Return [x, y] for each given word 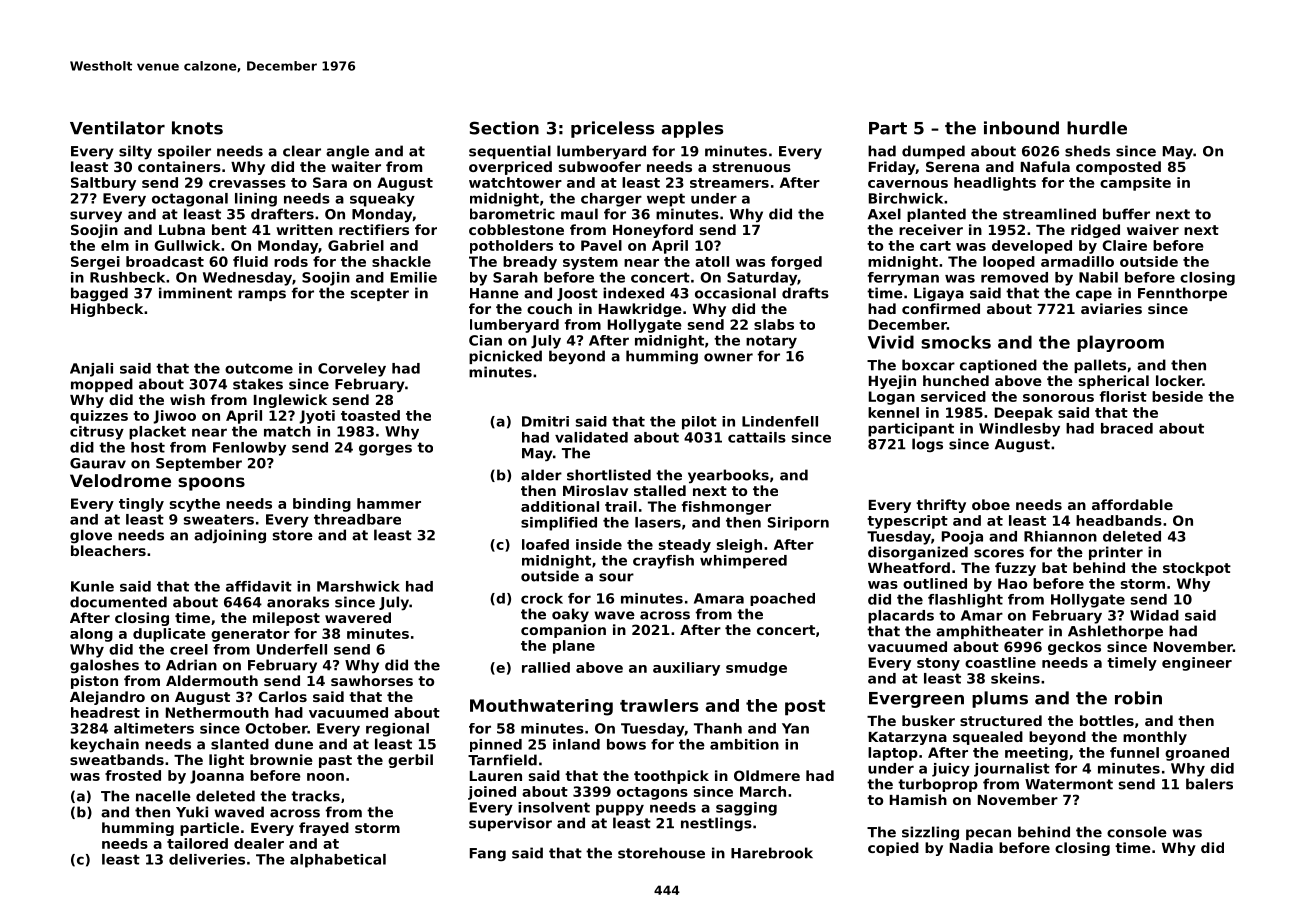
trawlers [659, 705]
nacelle [163, 796]
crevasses [247, 184]
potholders [511, 247]
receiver [931, 229]
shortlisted [609, 475]
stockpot [1197, 569]
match [287, 431]
